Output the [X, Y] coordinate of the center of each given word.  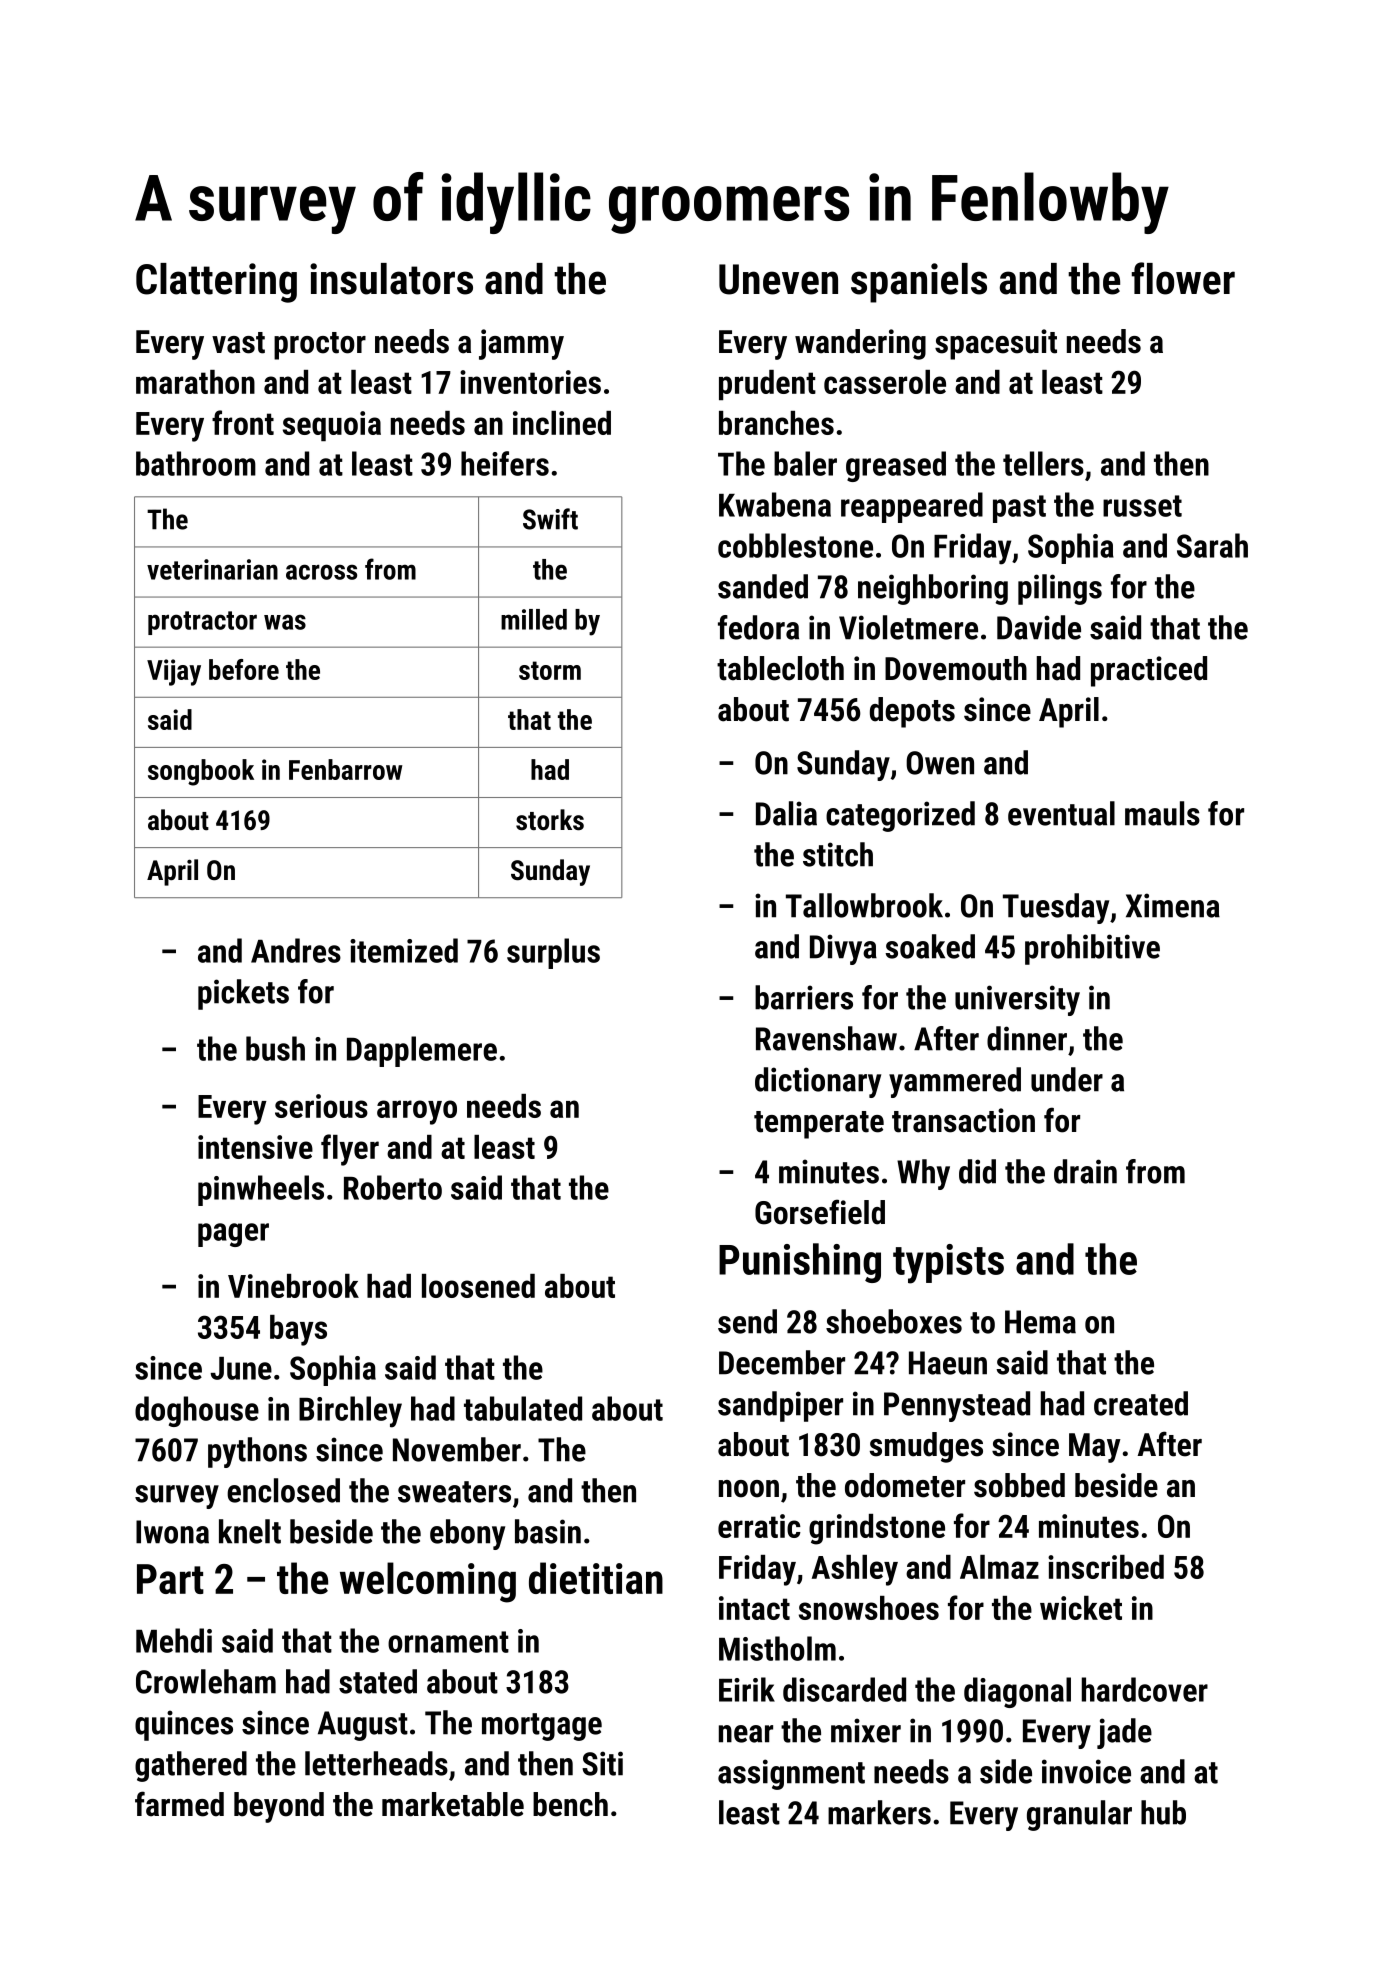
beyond [279, 1807]
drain [1085, 1171]
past [1019, 509]
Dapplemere [422, 1051]
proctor [320, 346]
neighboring [933, 589]
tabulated [523, 1408]
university [1017, 1000]
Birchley [350, 1412]
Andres [296, 950]
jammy [521, 344]
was [285, 622]
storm [550, 670]
